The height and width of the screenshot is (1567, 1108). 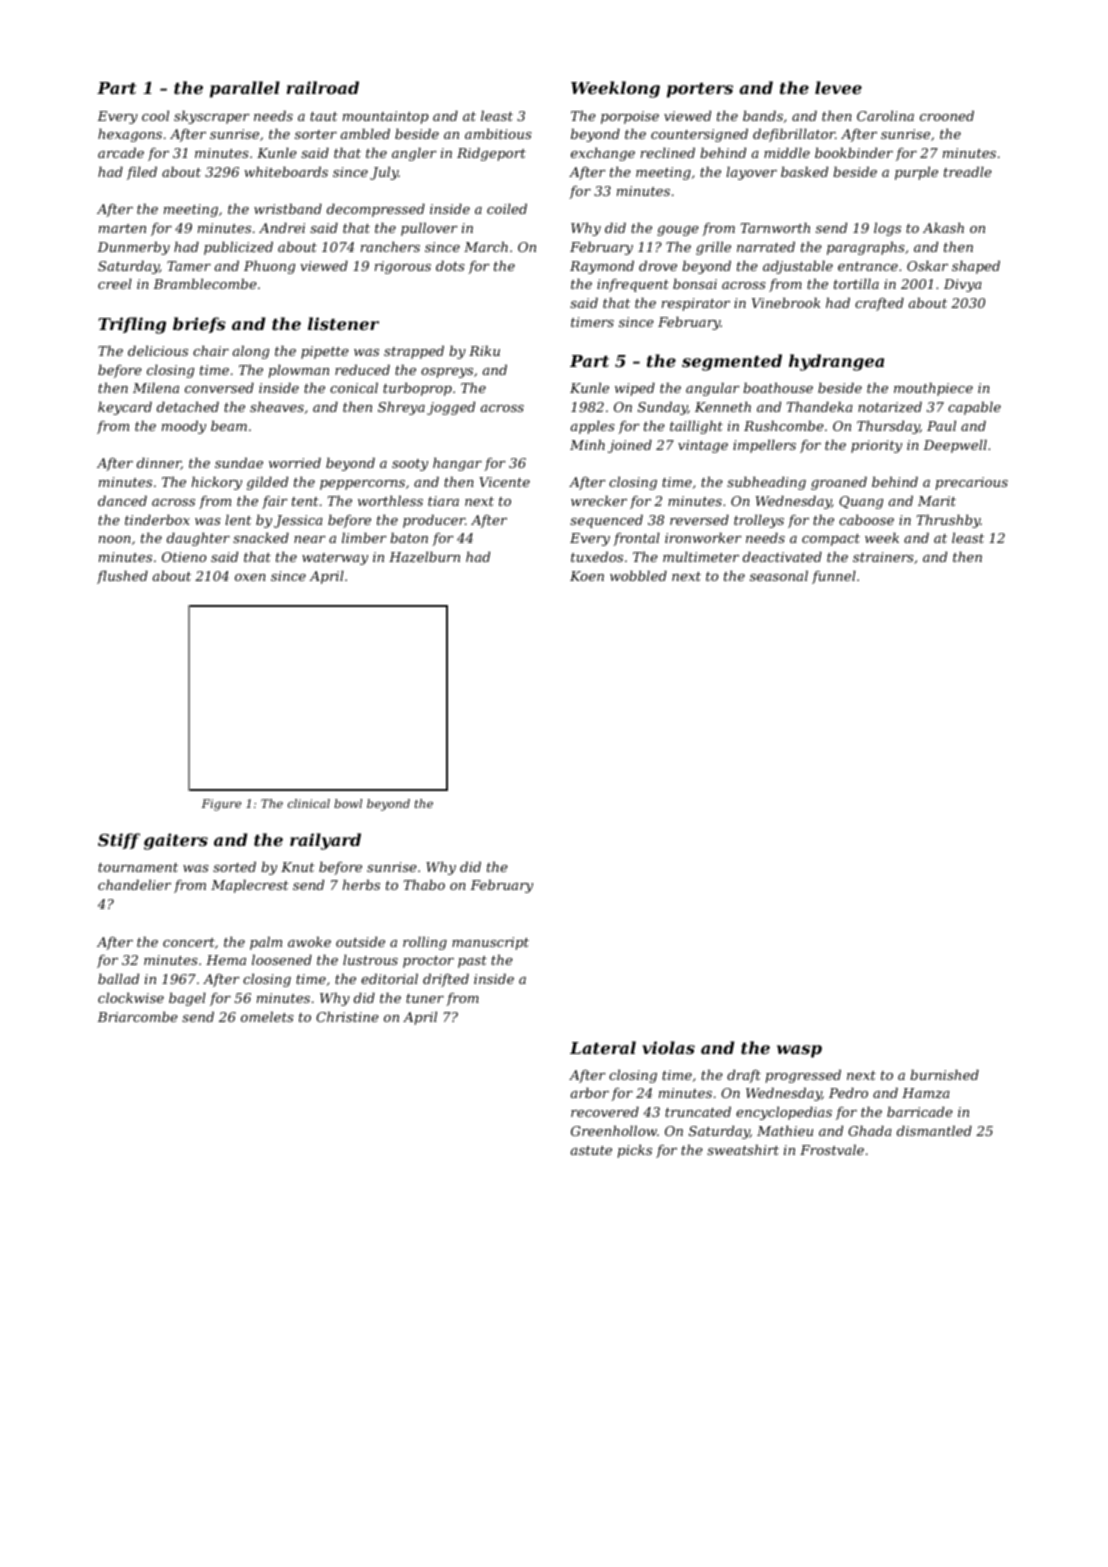 What do you see at coordinates (286, 171) in the screenshot?
I see `whiteboards` at bounding box center [286, 171].
